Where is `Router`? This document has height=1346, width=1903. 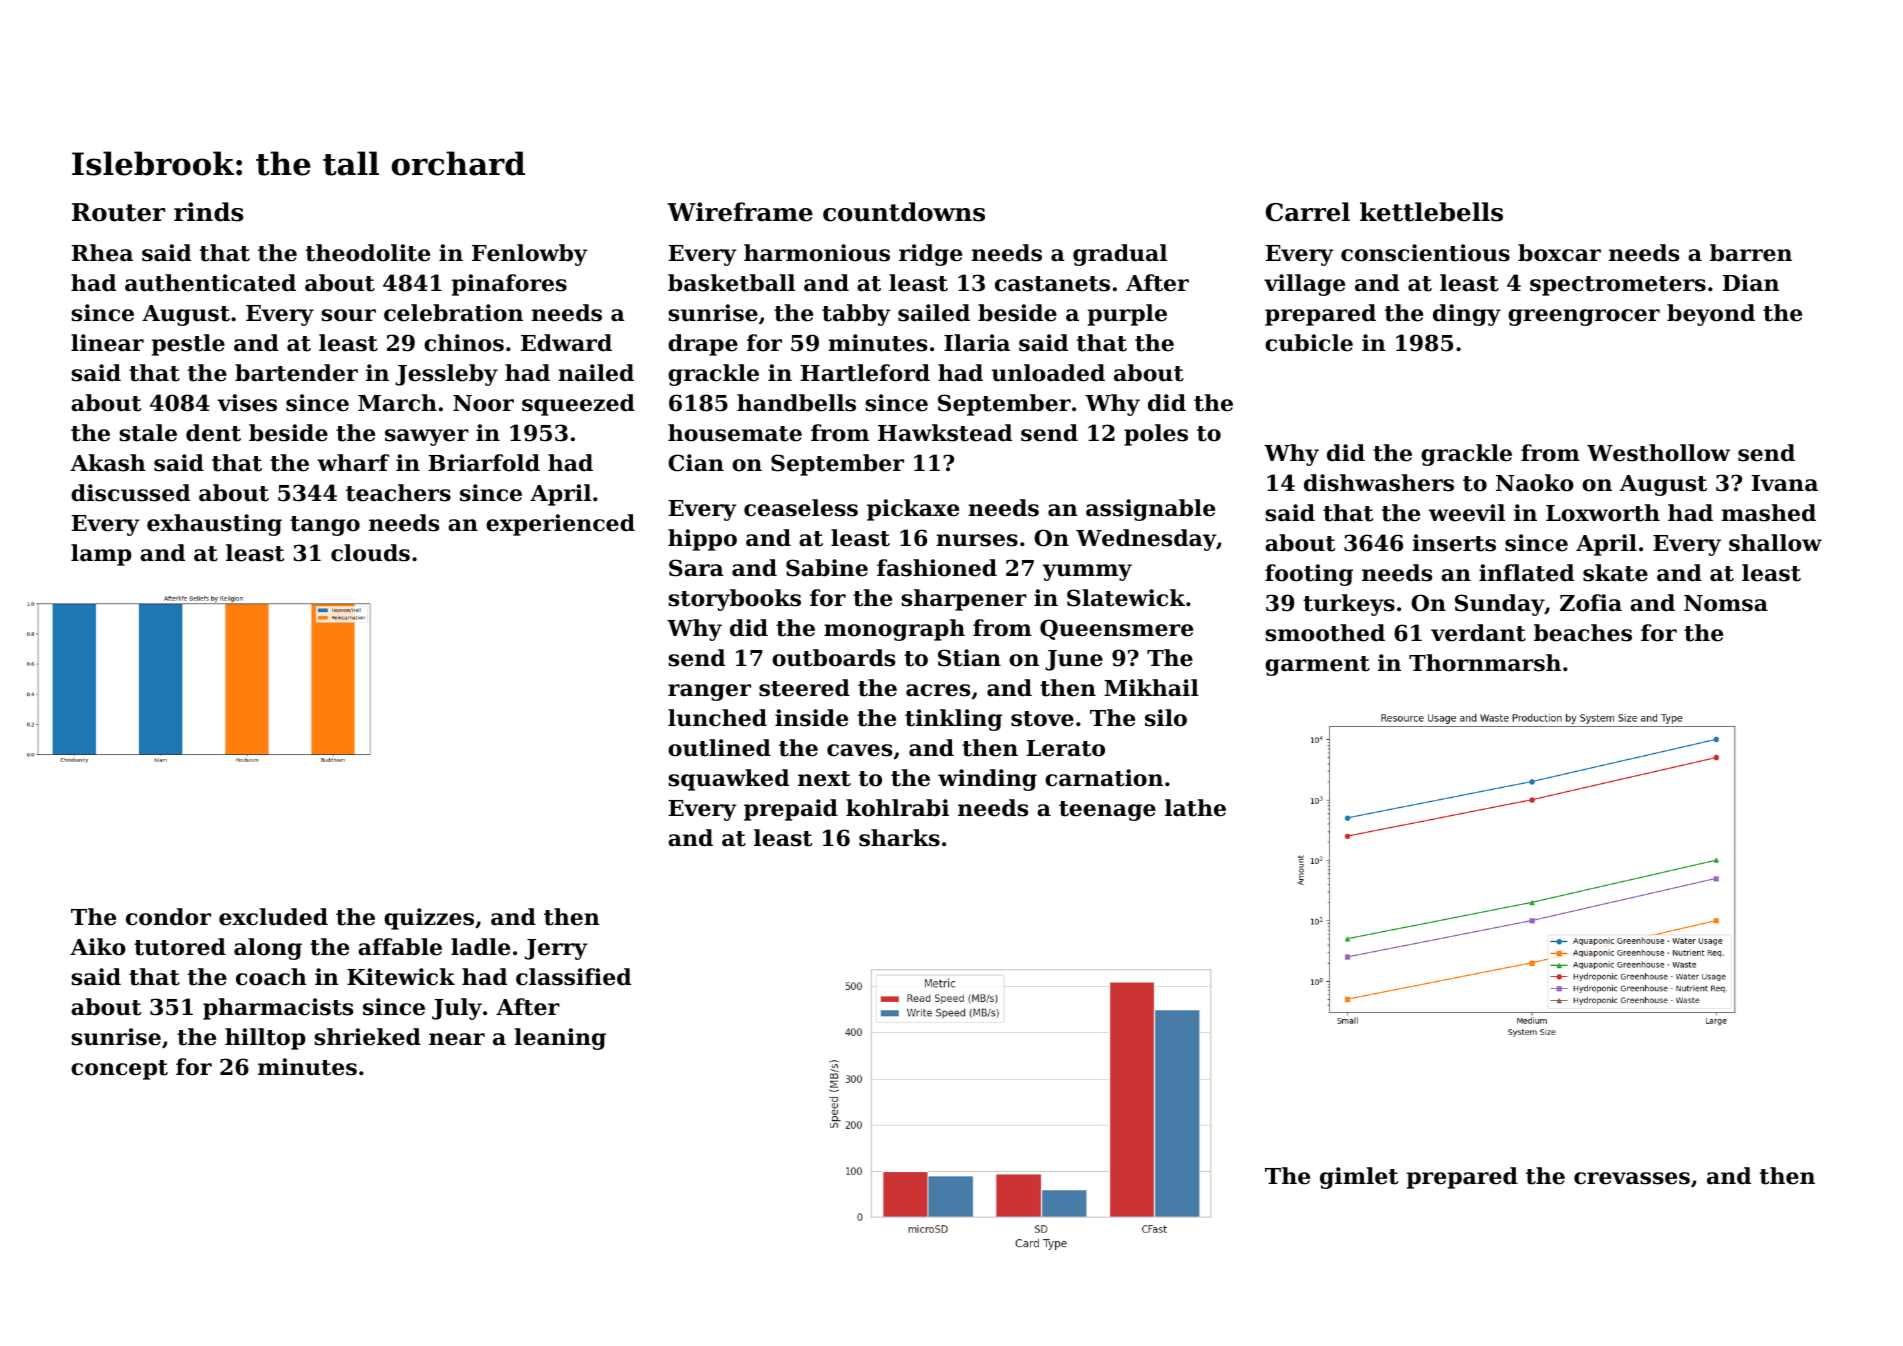 Router is located at coordinates (118, 212).
